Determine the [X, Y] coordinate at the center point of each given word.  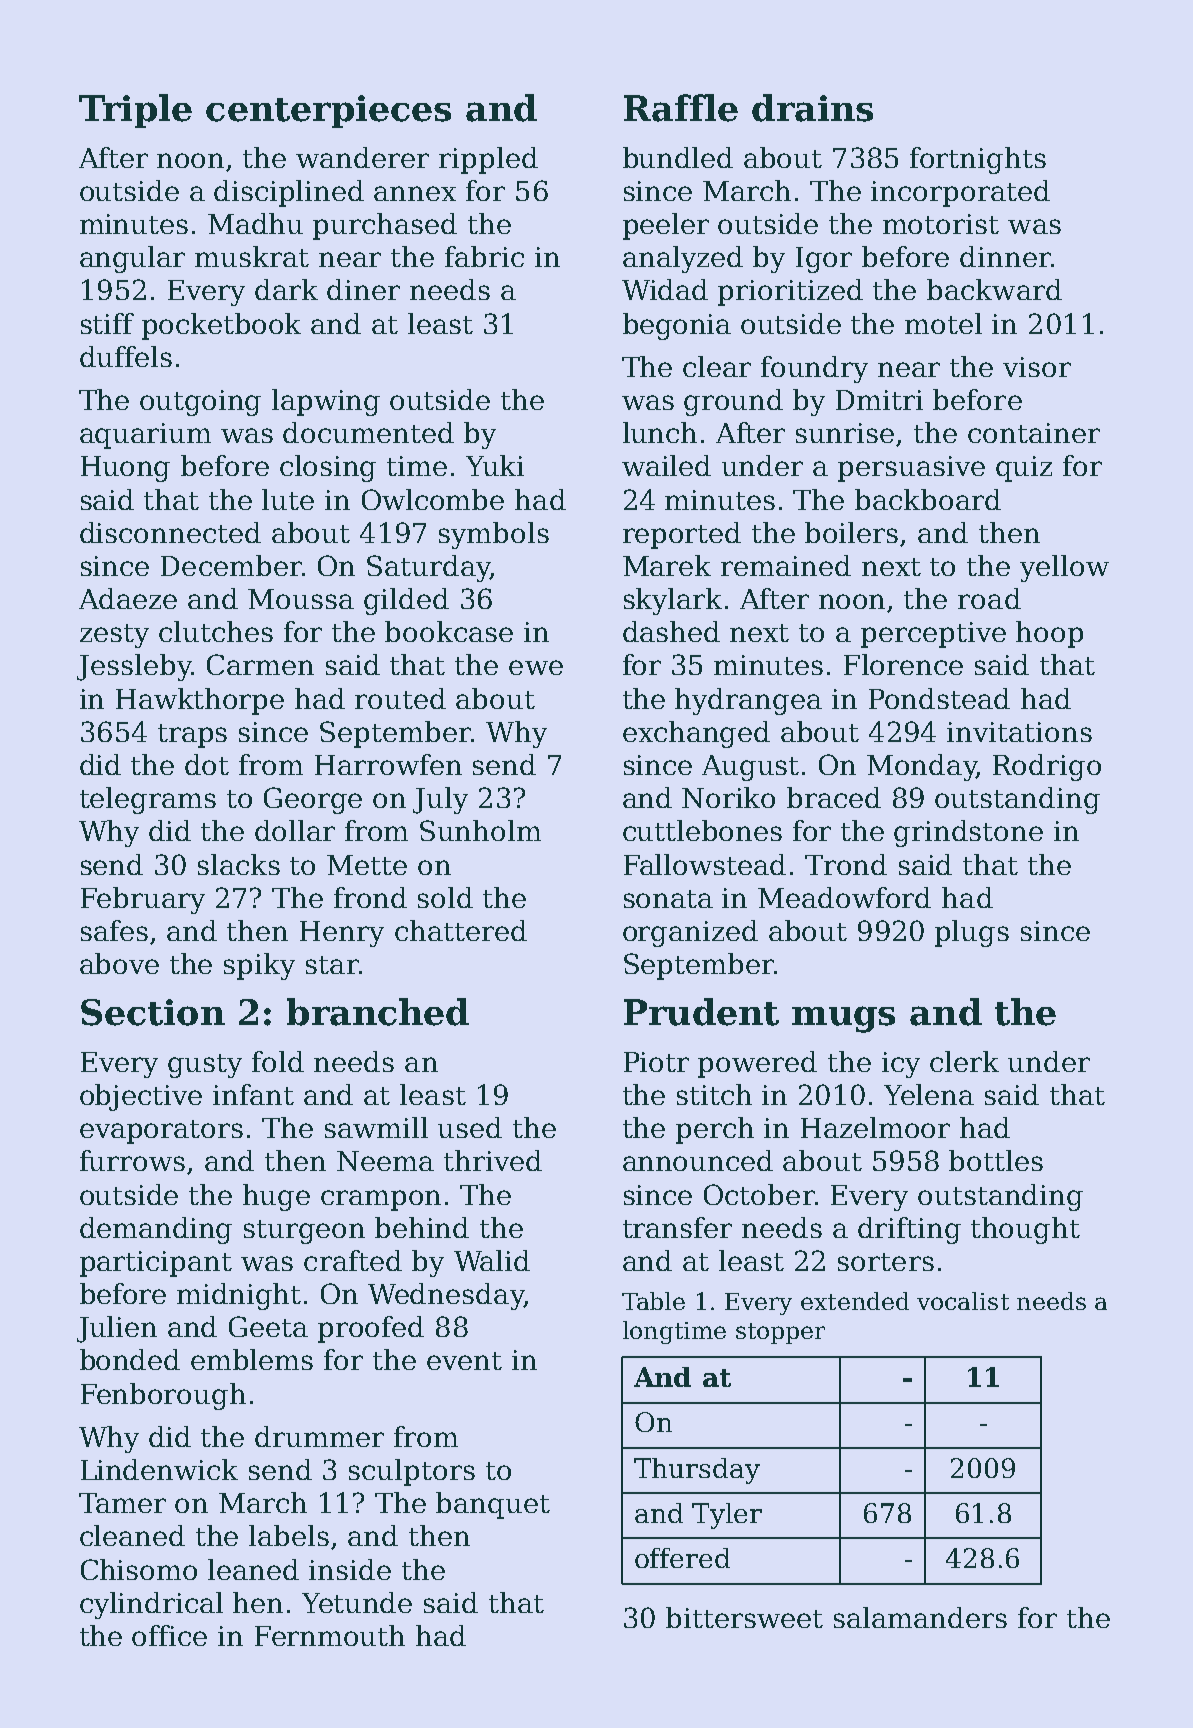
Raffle [681, 108]
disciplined [289, 193]
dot [207, 764]
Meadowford [844, 897]
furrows [132, 1160]
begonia [677, 326]
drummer [319, 1436]
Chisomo [139, 1569]
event [464, 1361]
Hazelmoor [875, 1127]
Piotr [656, 1062]
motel [943, 323]
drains [812, 108]
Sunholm [480, 830]
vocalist [963, 1301]
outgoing [200, 403]
